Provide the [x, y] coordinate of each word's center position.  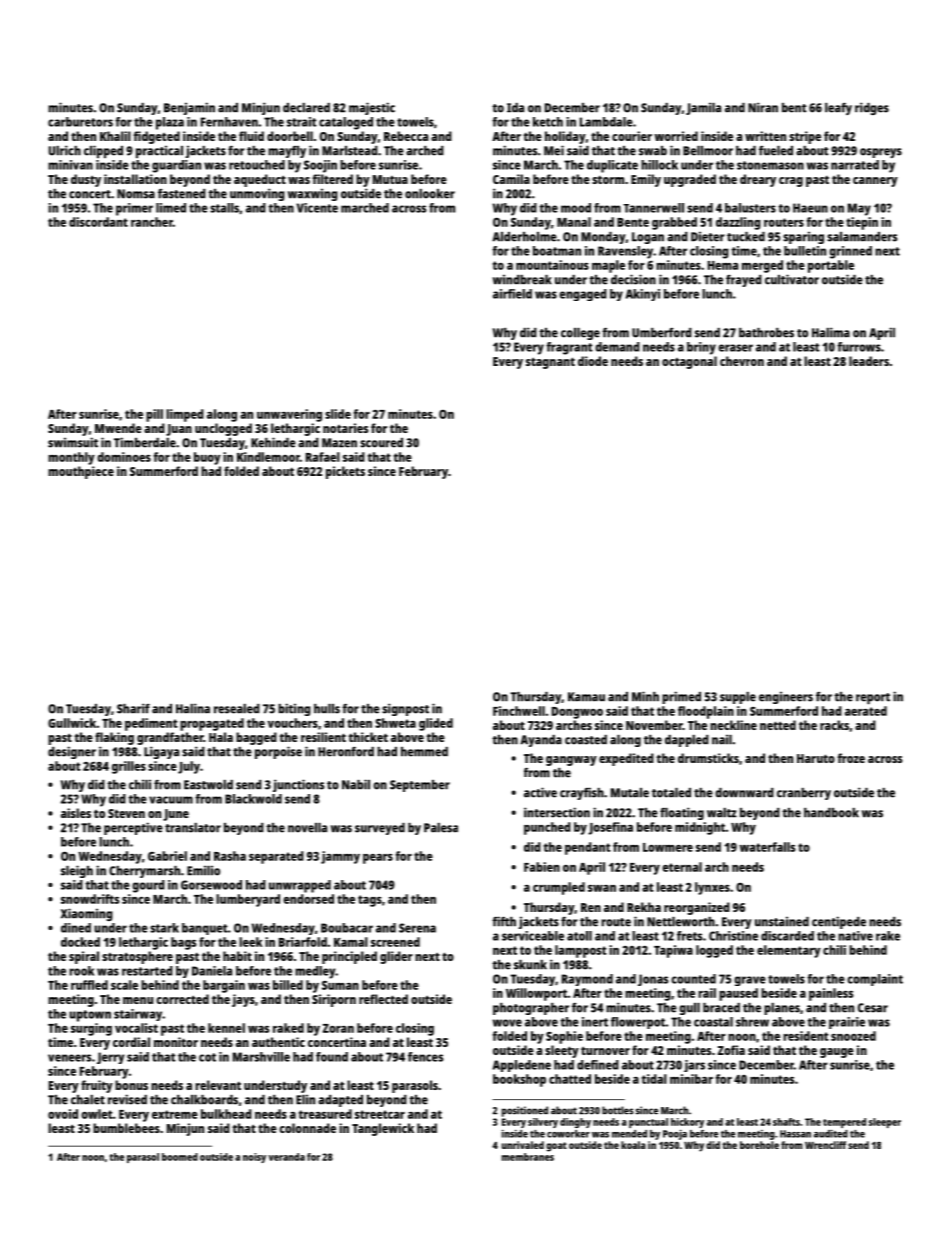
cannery [875, 182]
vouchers [292, 723]
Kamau [586, 697]
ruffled [89, 985]
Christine [733, 936]
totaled [671, 793]
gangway [571, 761]
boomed [180, 1157]
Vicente [317, 208]
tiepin [862, 223]
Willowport [536, 994]
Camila [511, 179]
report [873, 698]
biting [294, 709]
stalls [224, 208]
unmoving [257, 194]
